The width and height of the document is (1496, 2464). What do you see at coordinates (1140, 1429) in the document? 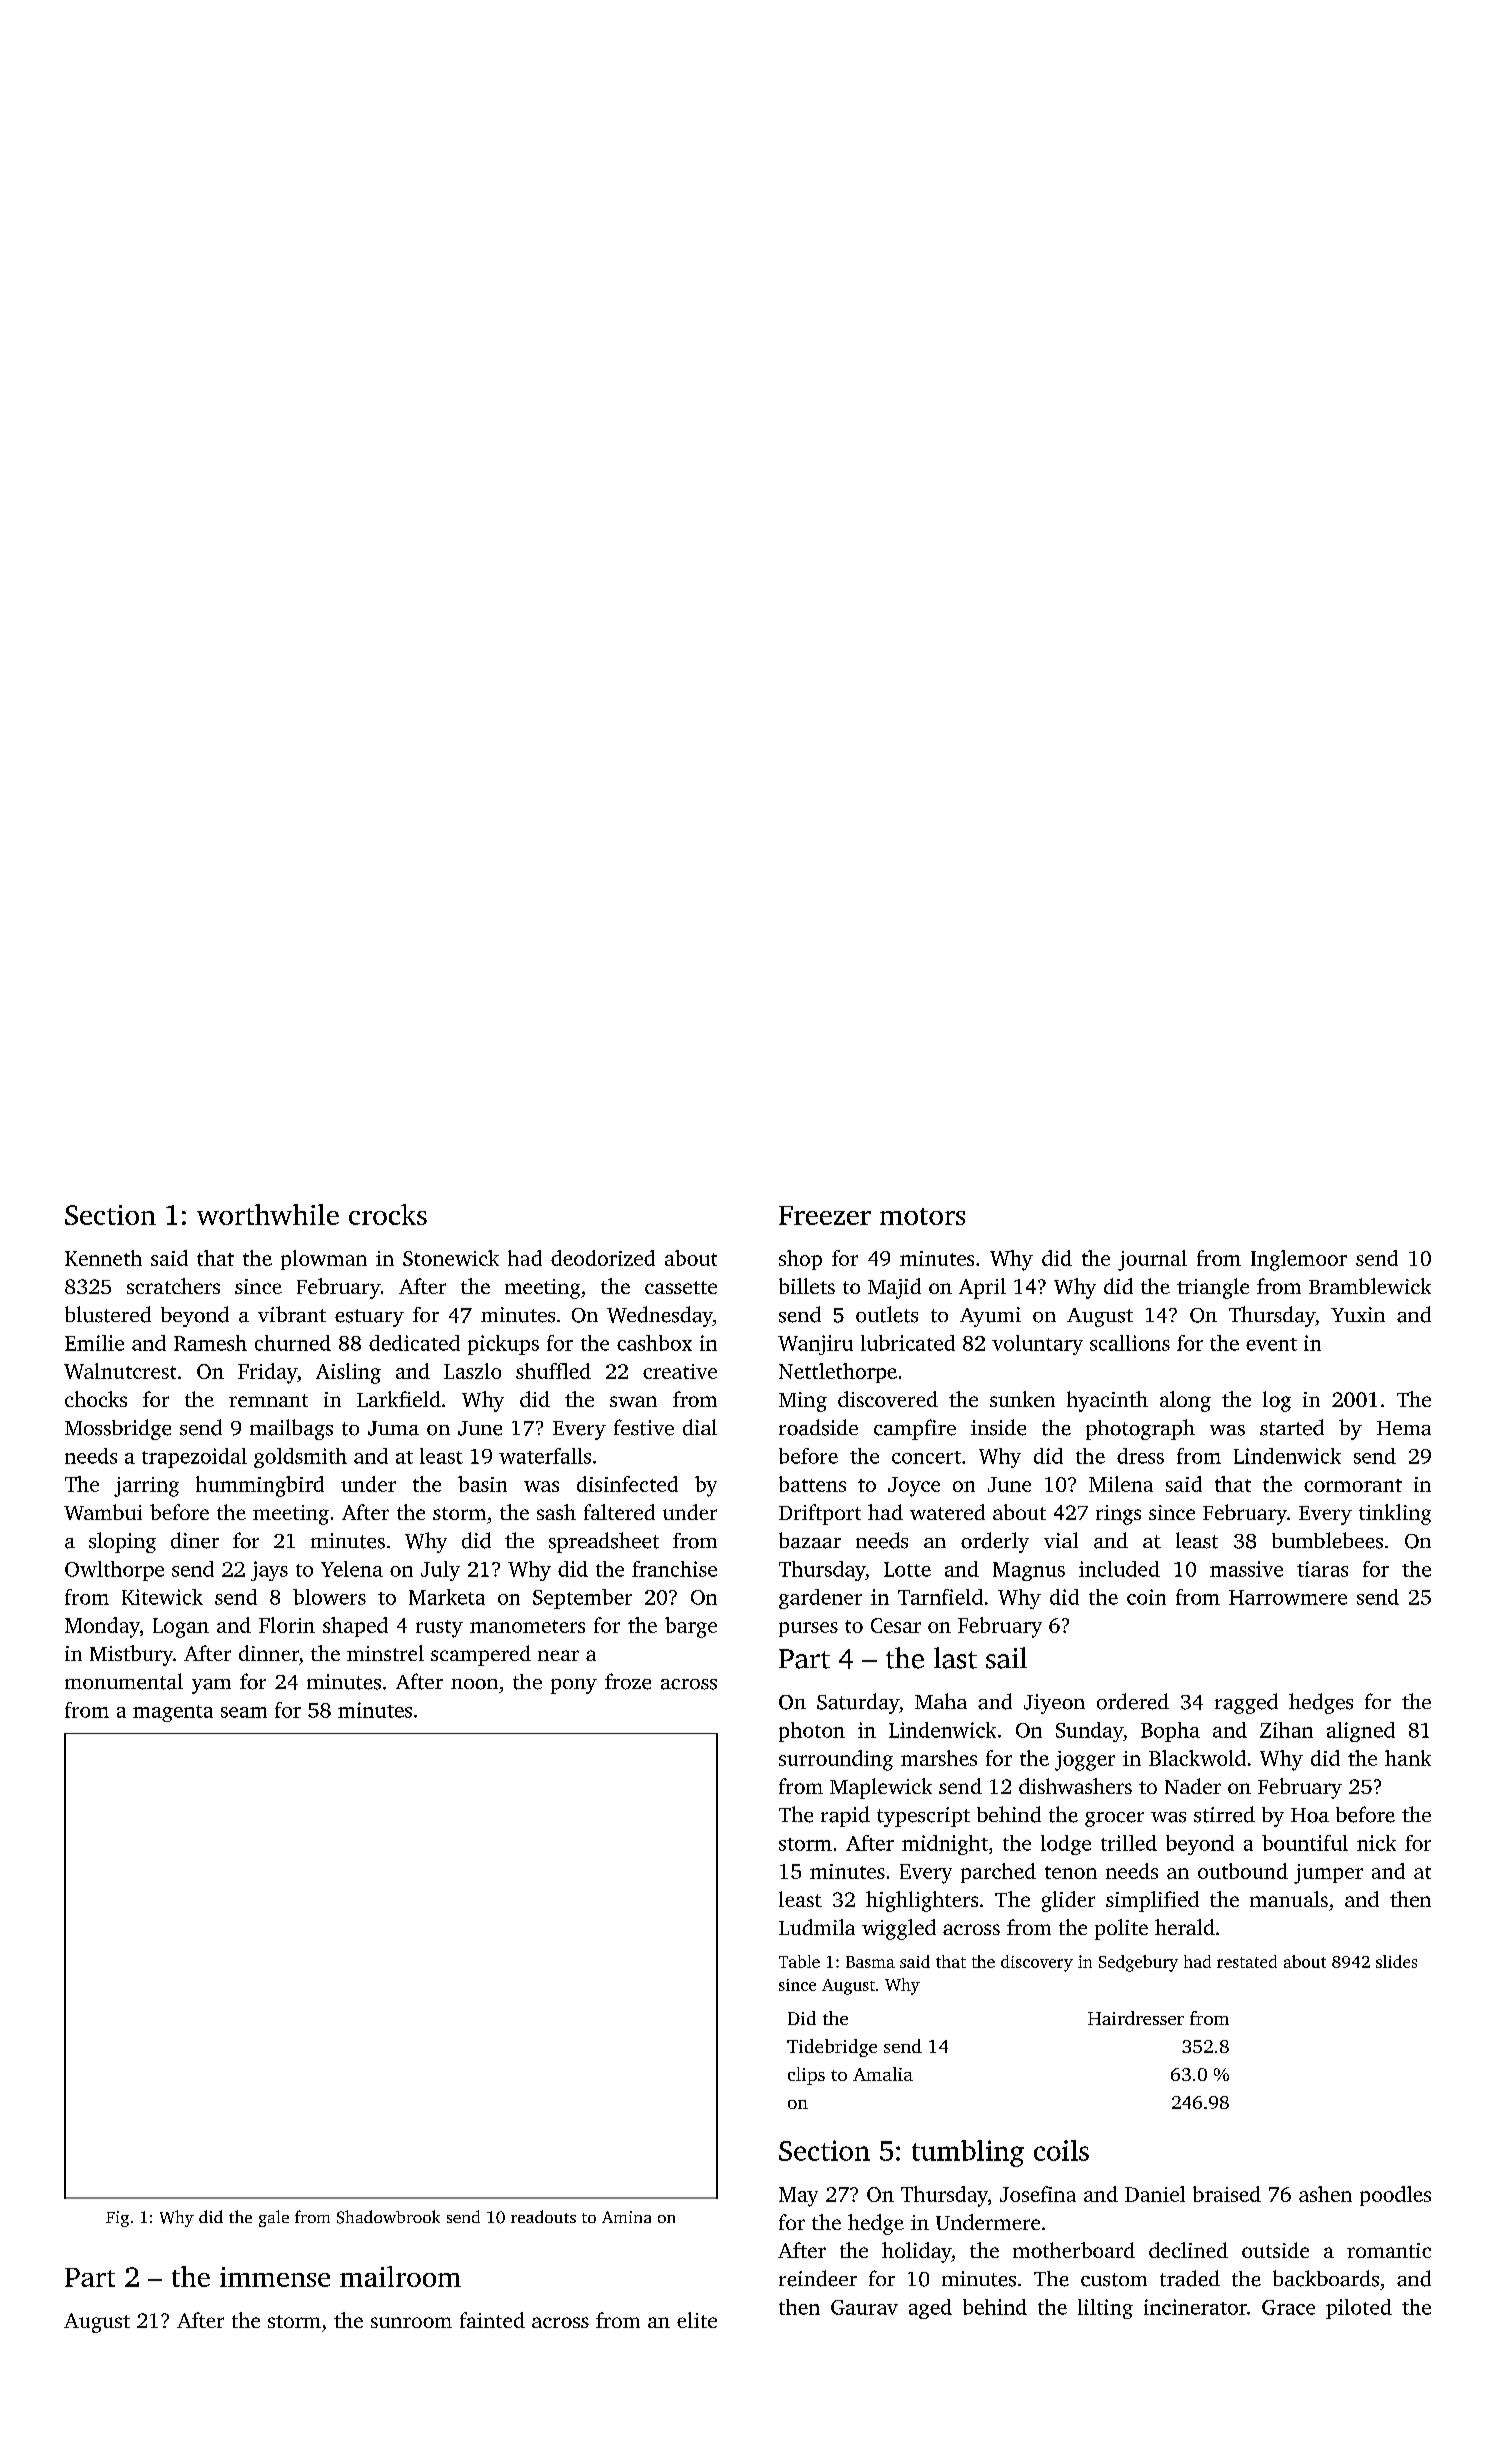
I see `photograph` at bounding box center [1140, 1429].
